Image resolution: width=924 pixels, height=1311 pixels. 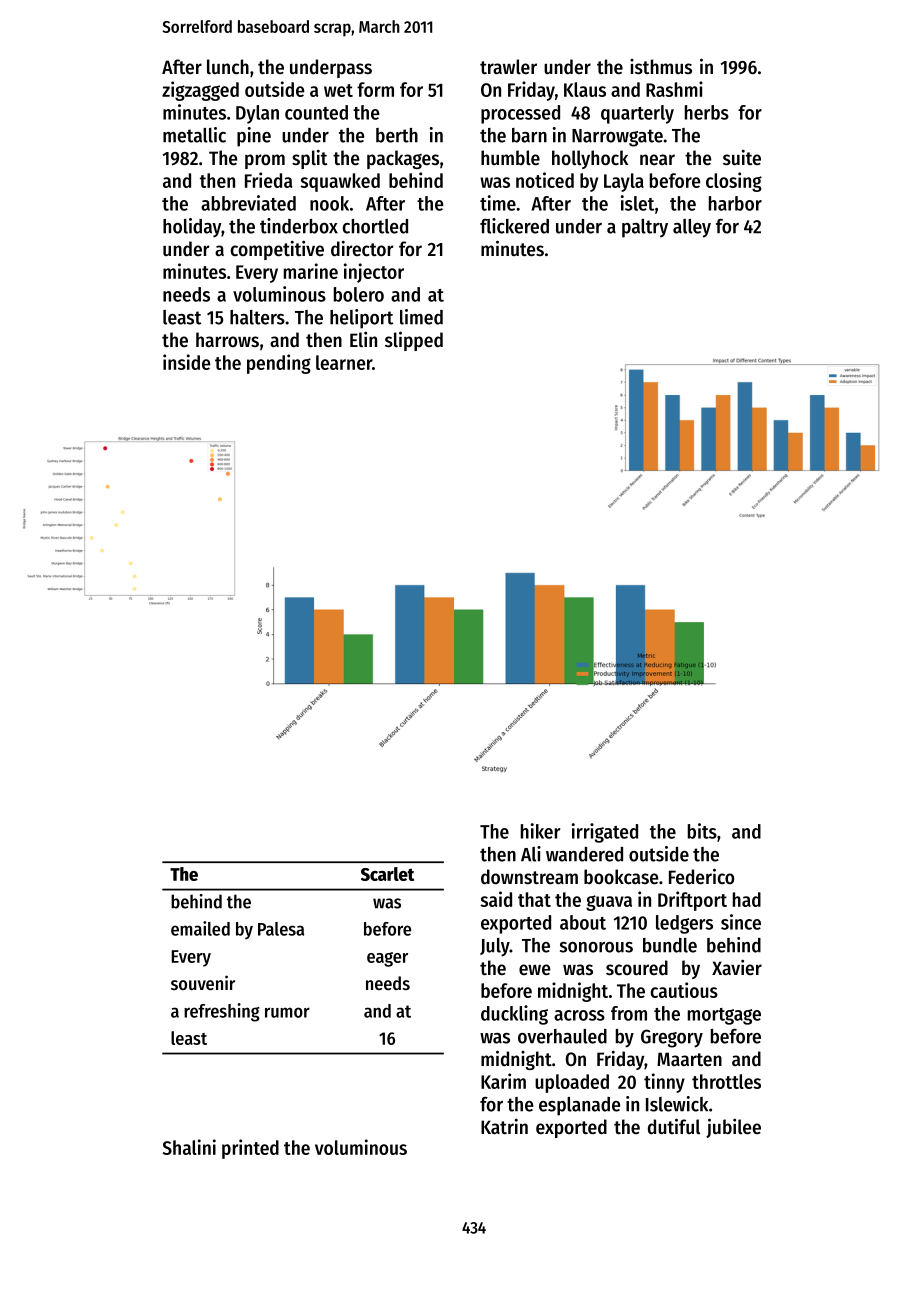 What do you see at coordinates (299, 226) in the screenshot?
I see `tinderbox` at bounding box center [299, 226].
